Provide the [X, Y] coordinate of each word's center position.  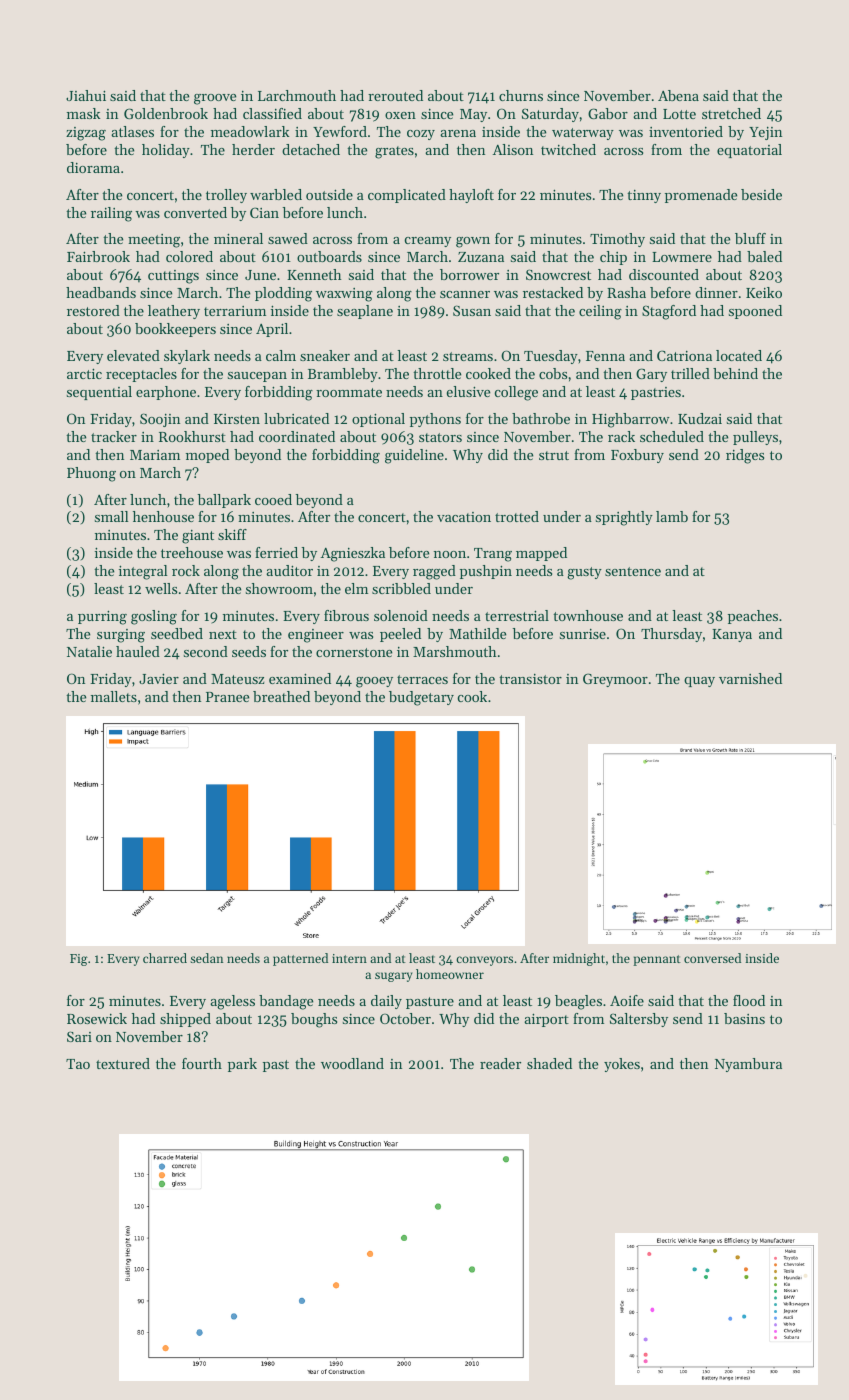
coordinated [297, 436]
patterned [300, 959]
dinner [716, 292]
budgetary [421, 698]
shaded [549, 1063]
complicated [407, 196]
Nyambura [748, 1065]
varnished [750, 678]
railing [111, 214]
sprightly [624, 518]
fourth [202, 1063]
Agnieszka [353, 554]
